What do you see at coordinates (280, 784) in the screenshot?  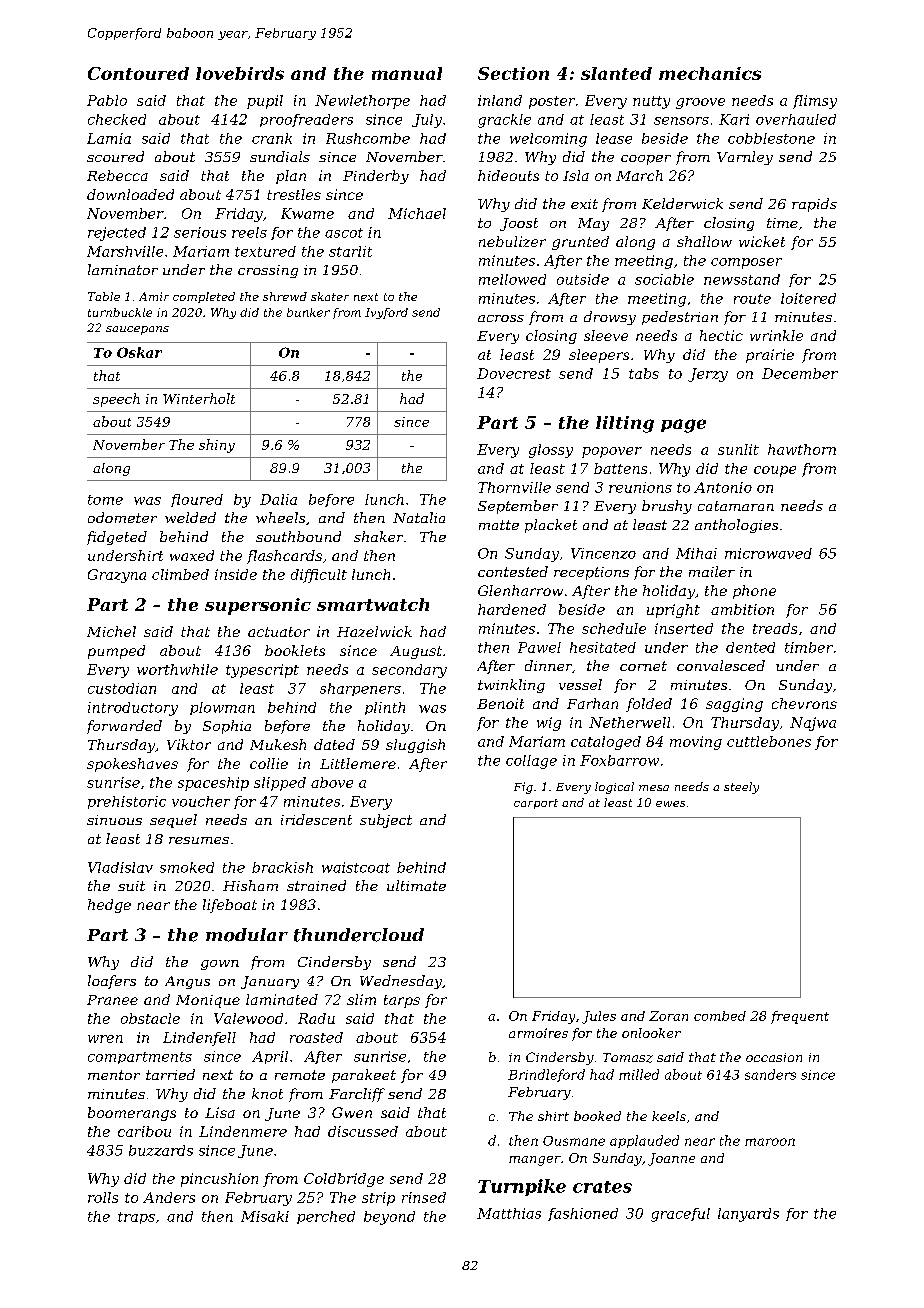 I see `slipped` at bounding box center [280, 784].
